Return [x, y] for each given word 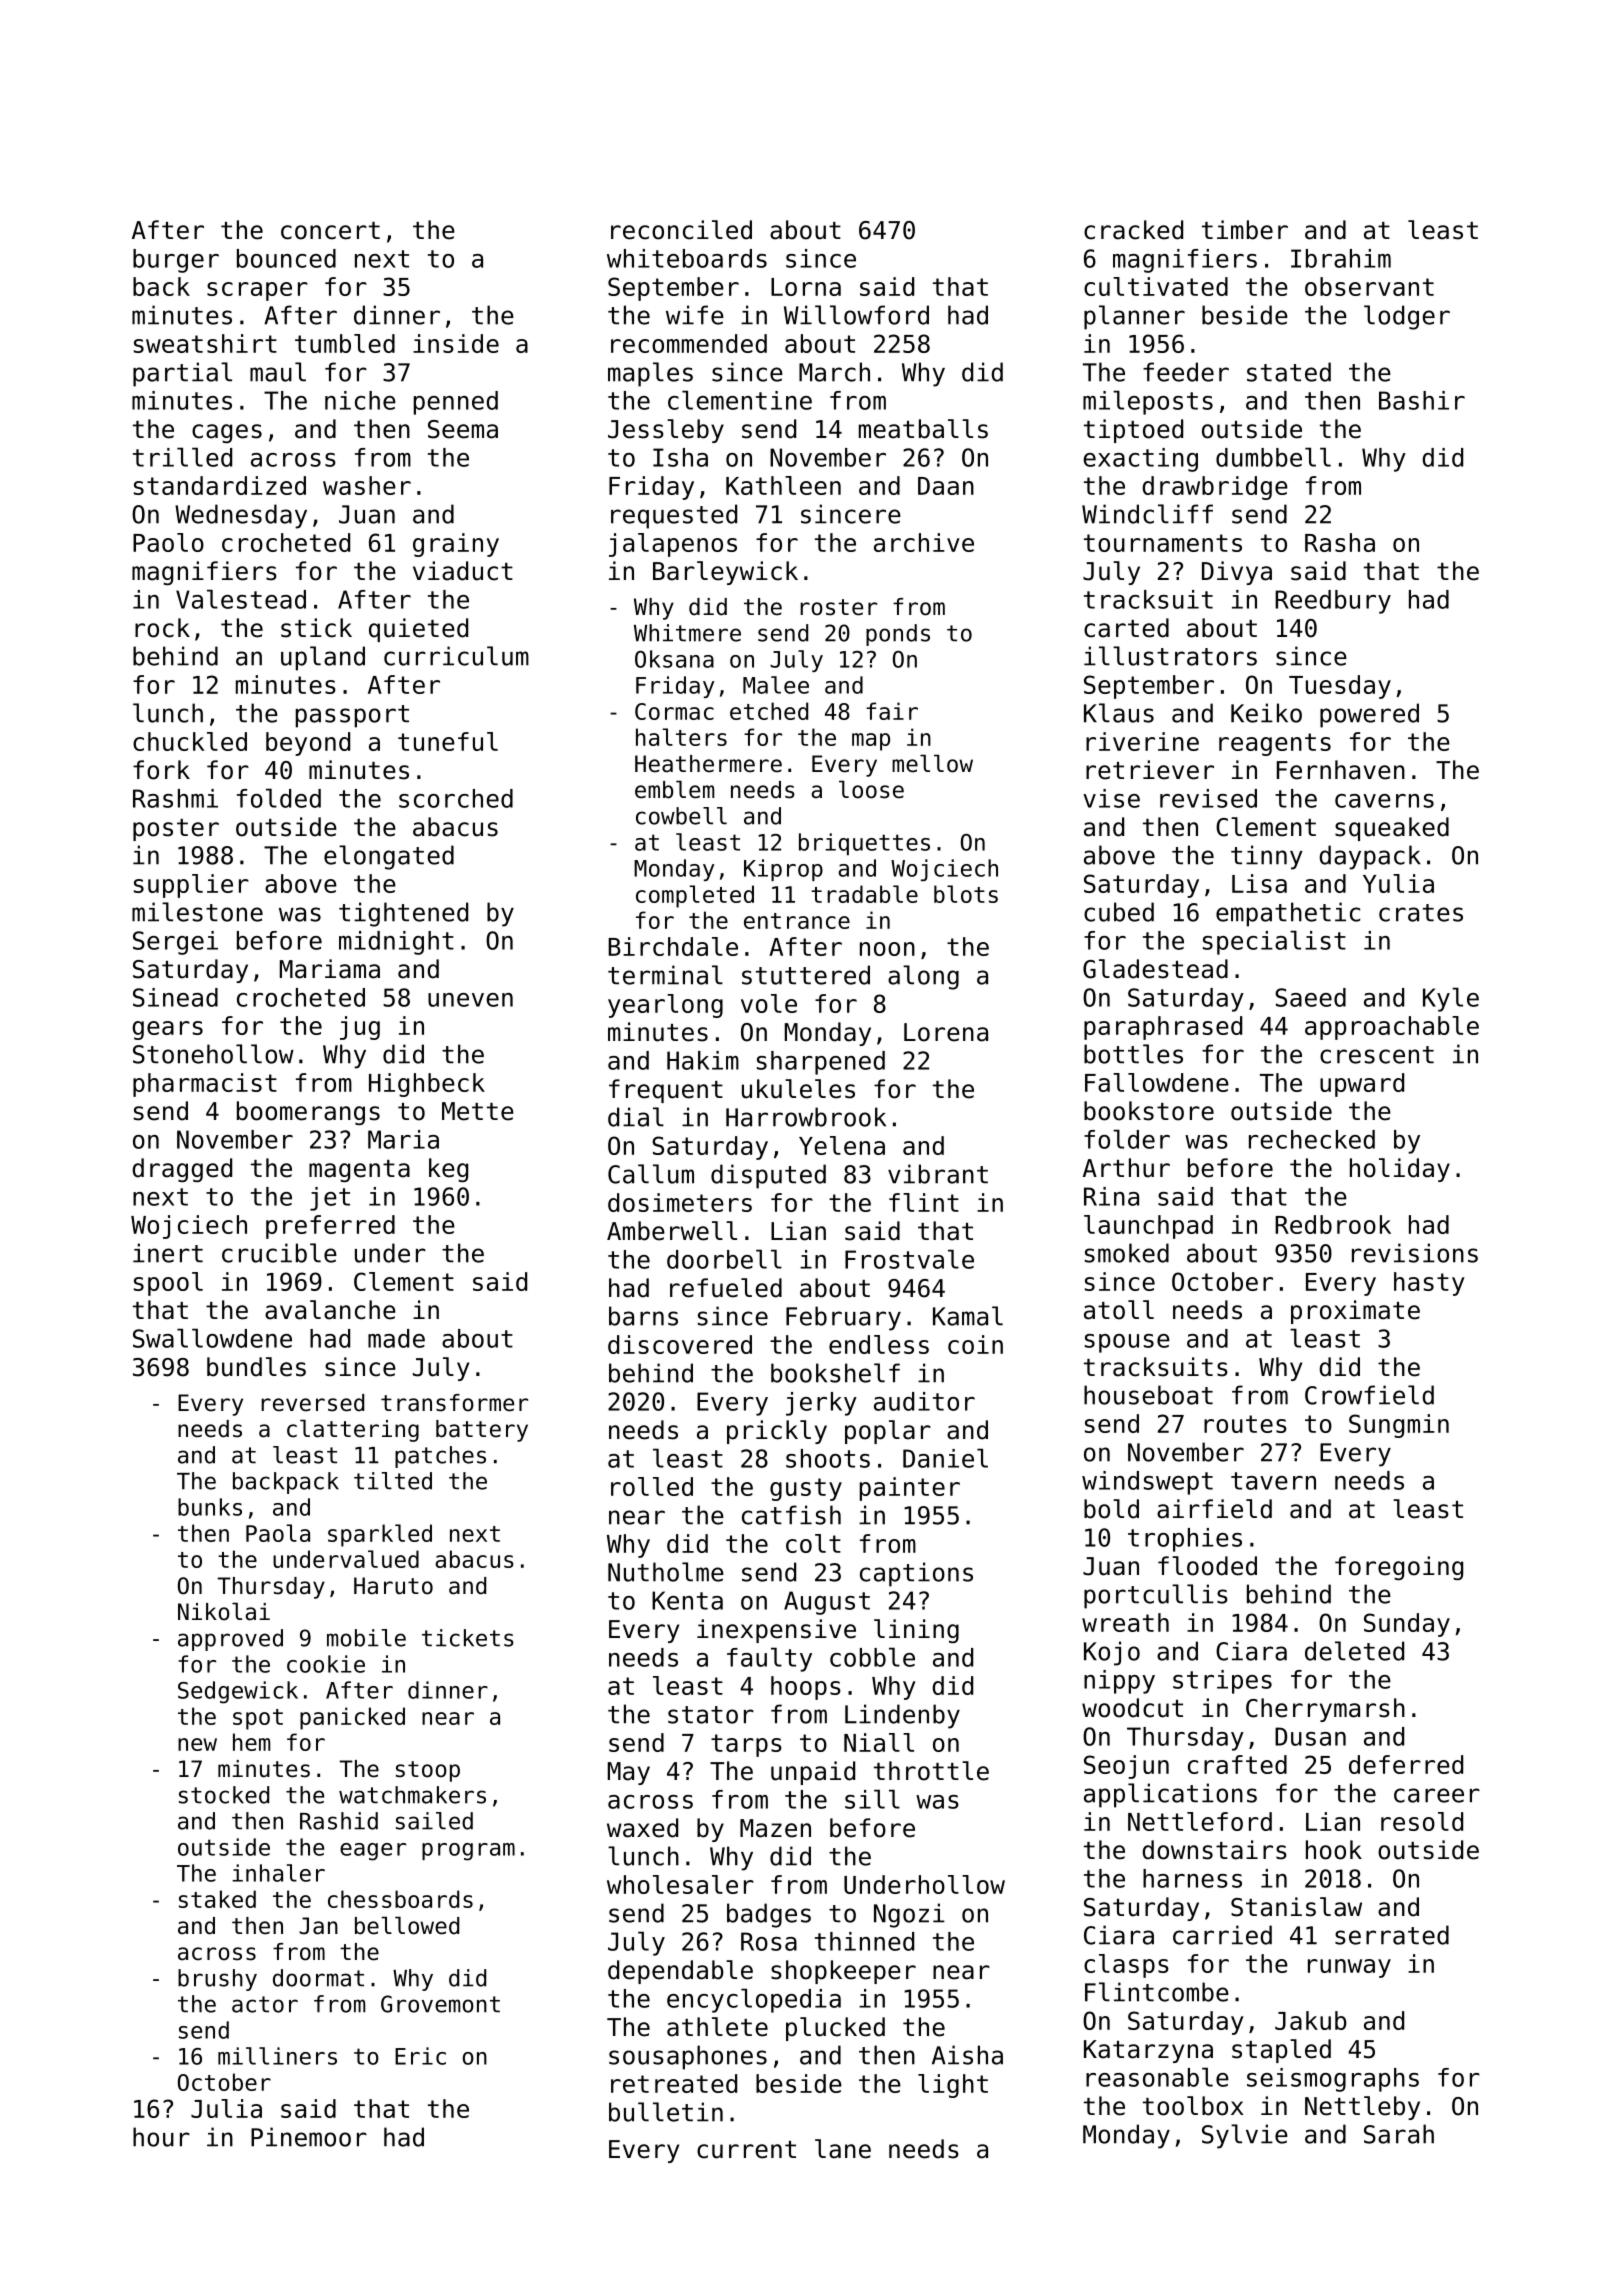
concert [330, 231]
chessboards [400, 1899]
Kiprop [783, 870]
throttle [931, 1771]
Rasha [1340, 542]
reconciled [681, 230]
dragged [182, 1170]
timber [1245, 230]
